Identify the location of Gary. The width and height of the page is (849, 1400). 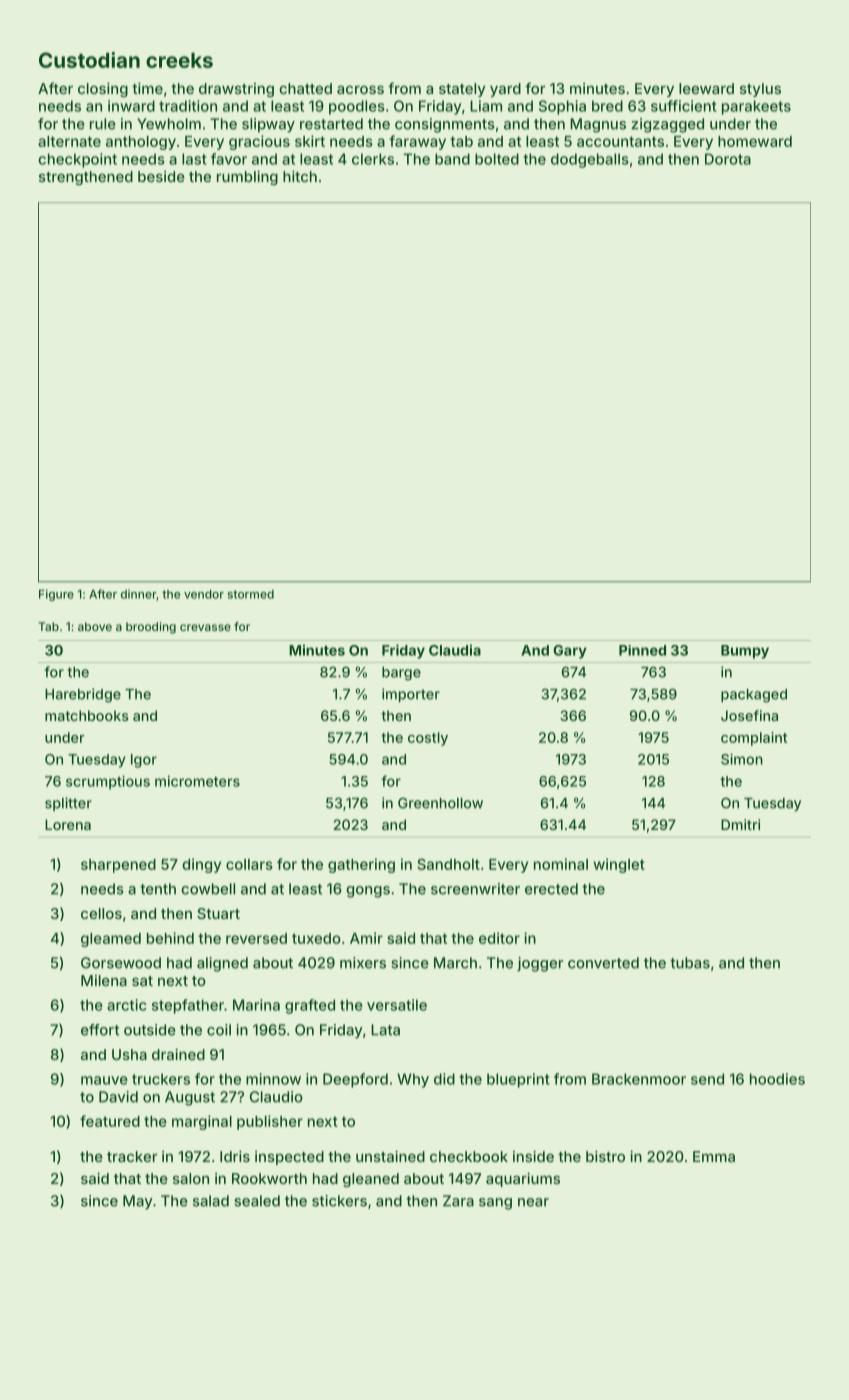
(570, 652).
